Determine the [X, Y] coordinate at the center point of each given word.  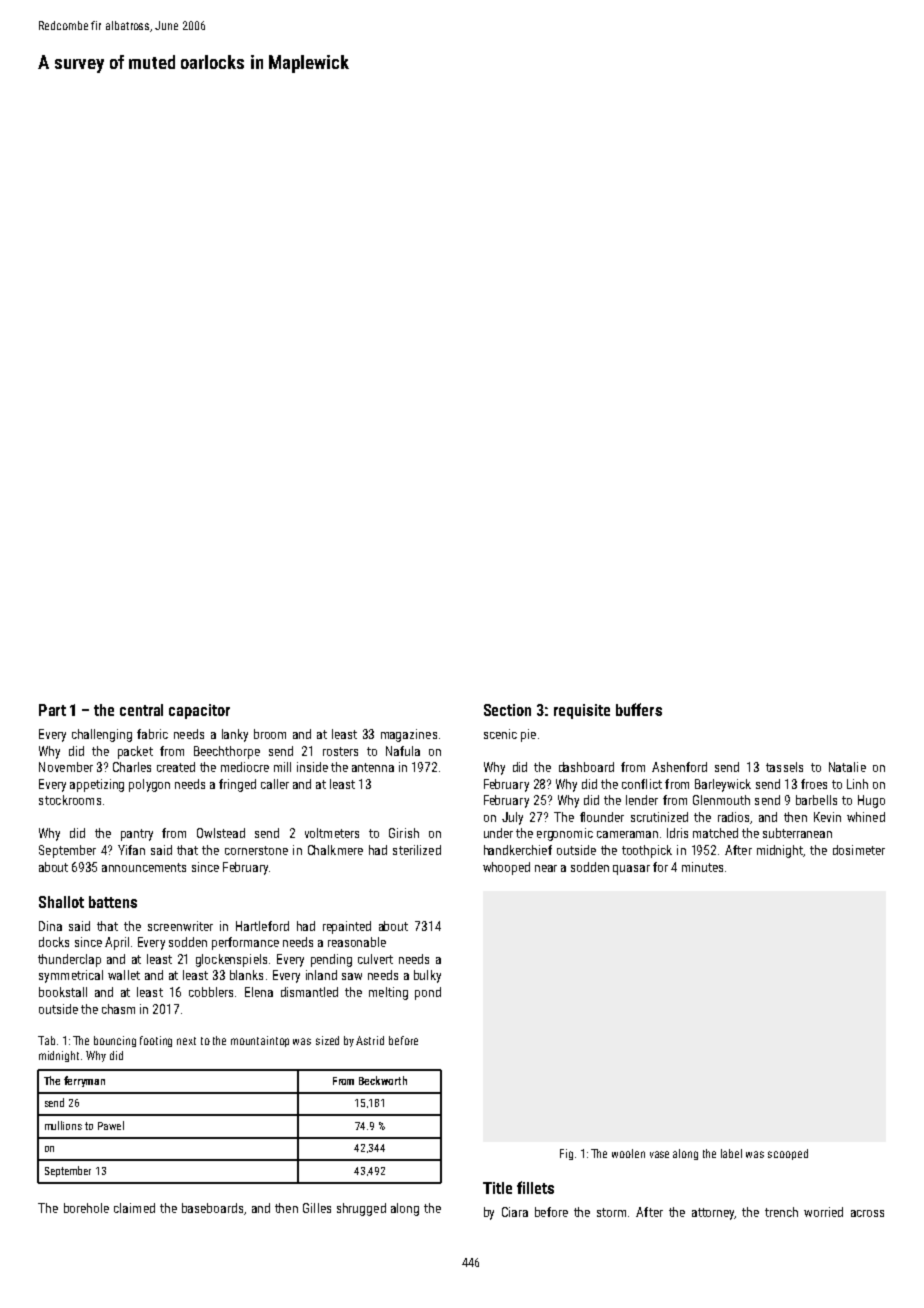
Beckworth [383, 1080]
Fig [566, 1154]
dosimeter [859, 850]
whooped [506, 868]
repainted [347, 927]
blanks [246, 975]
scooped [788, 1154]
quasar [631, 870]
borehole [86, 1208]
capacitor [199, 711]
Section [507, 710]
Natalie [847, 767]
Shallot [61, 902]
